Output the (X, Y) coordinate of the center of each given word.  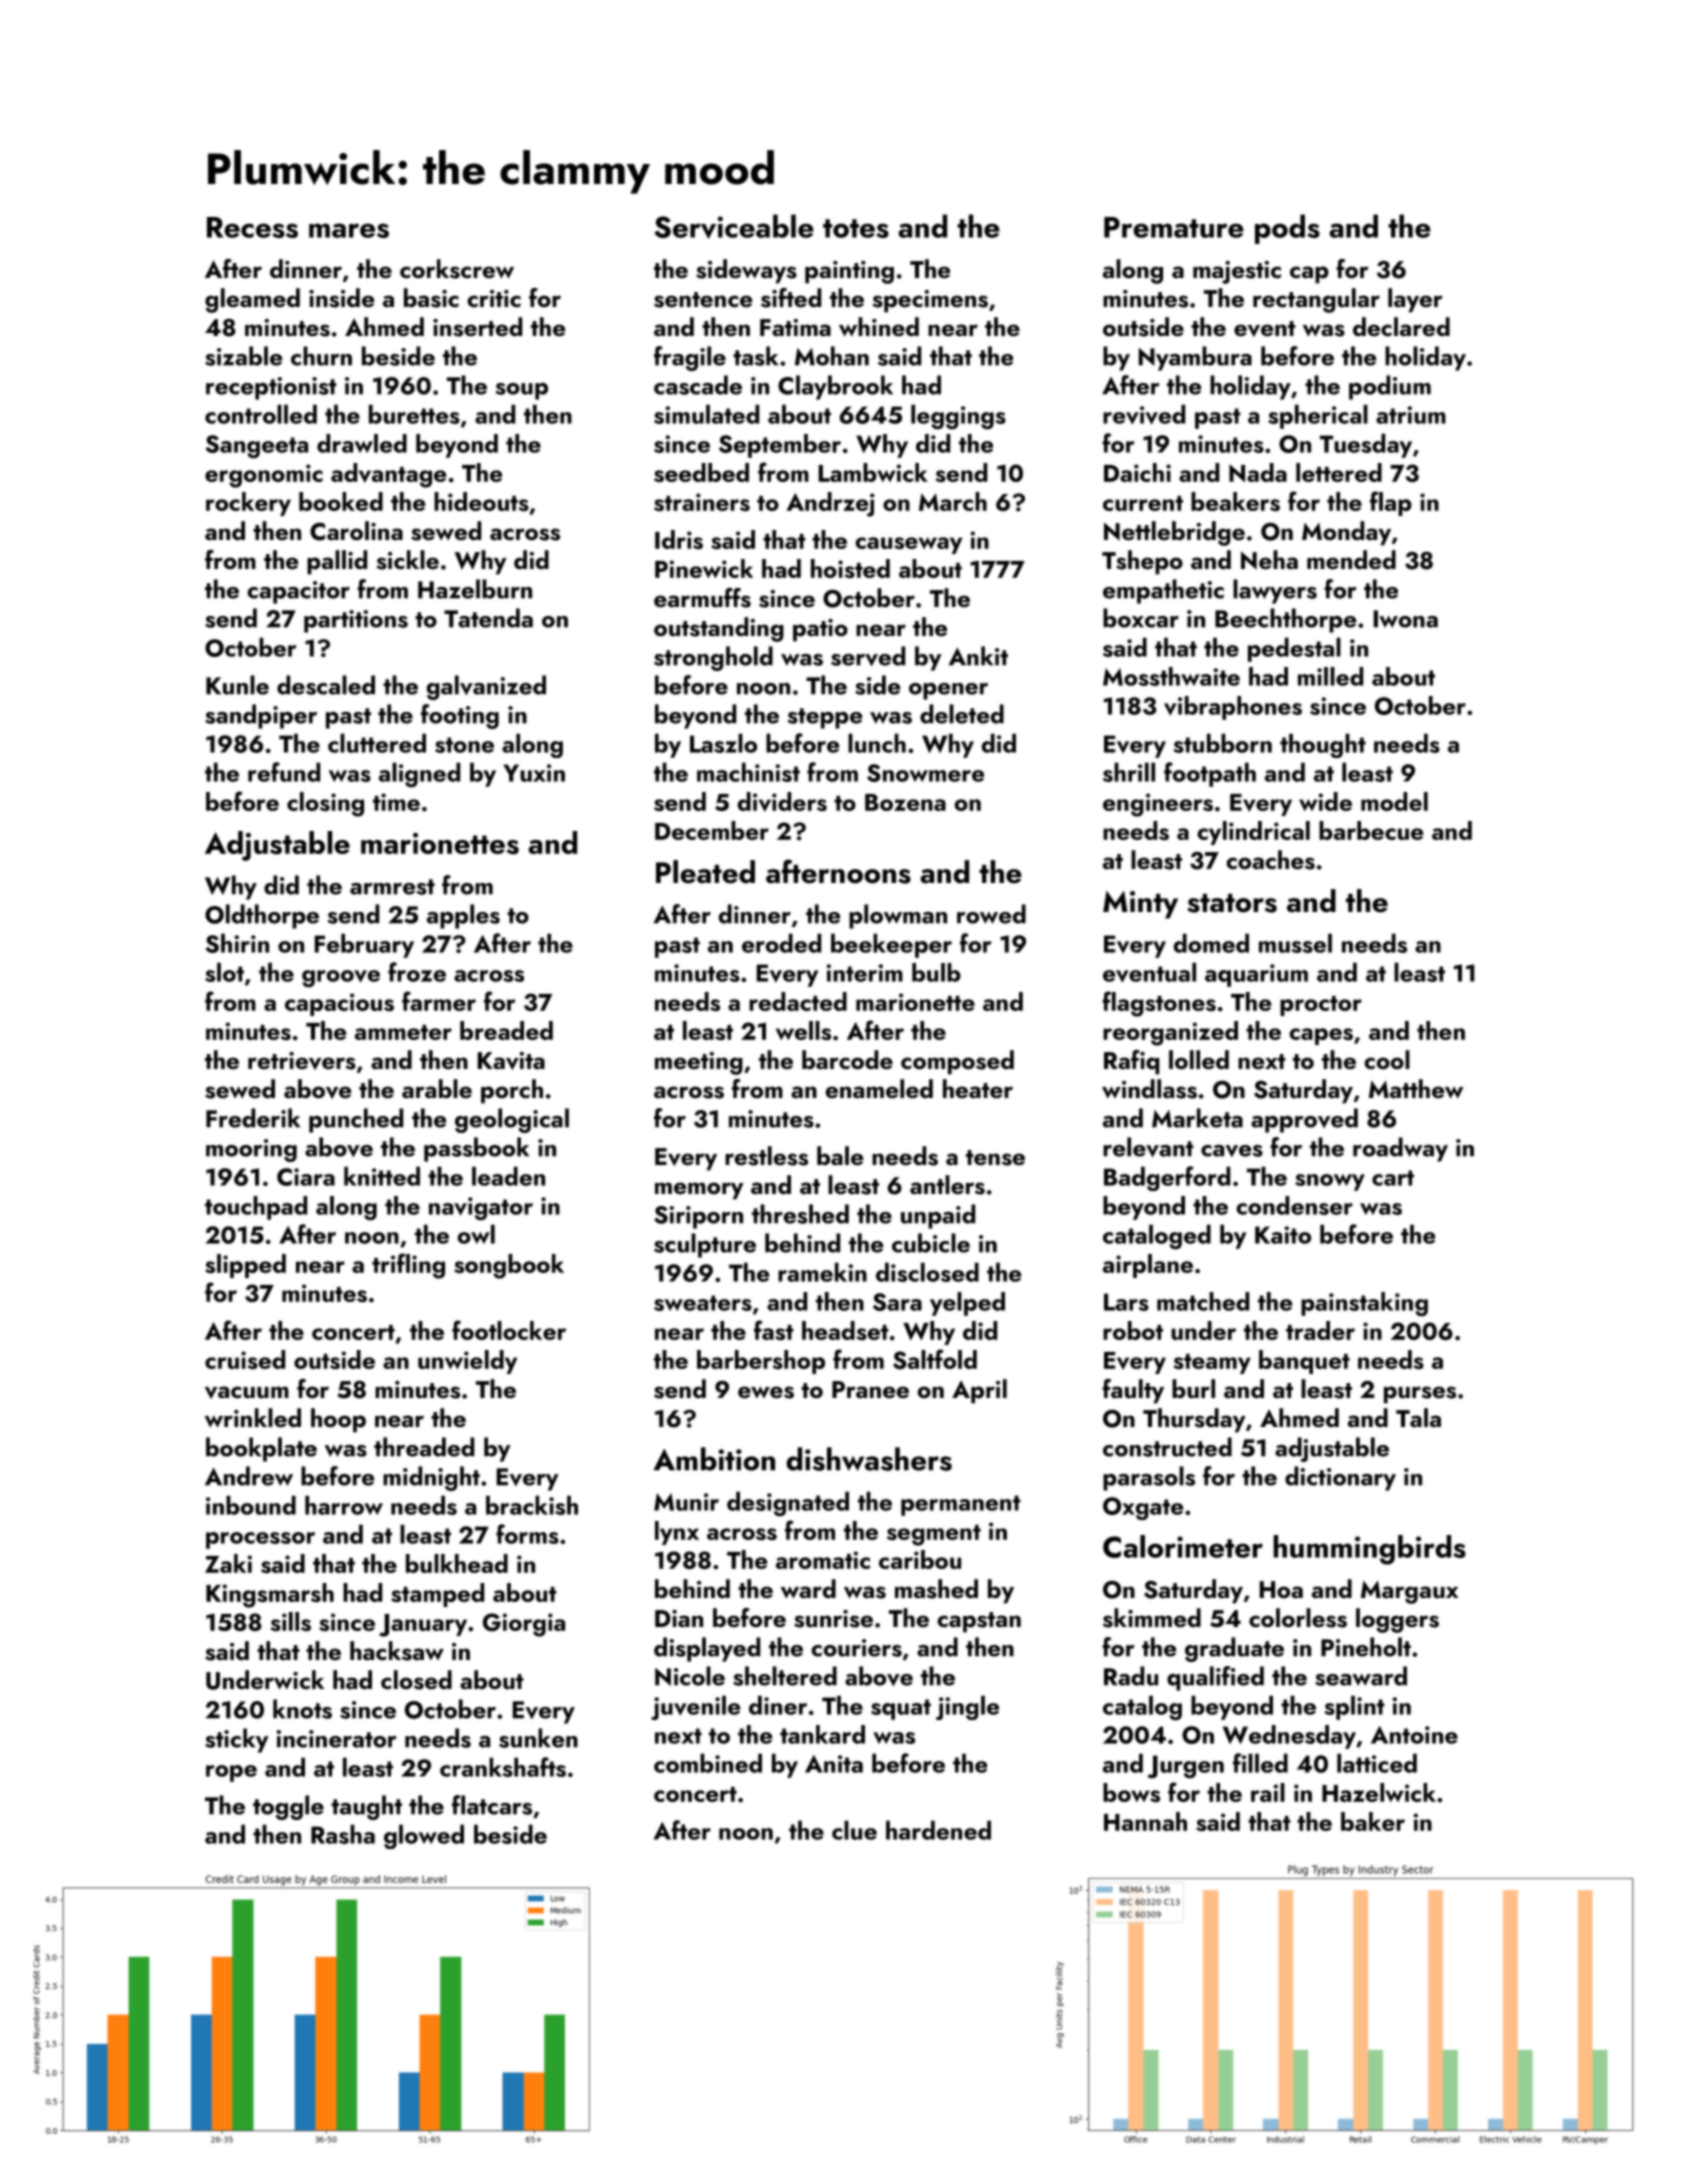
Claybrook (835, 387)
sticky (237, 1740)
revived (1144, 414)
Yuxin (534, 773)
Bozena (905, 802)
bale (840, 1155)
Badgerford (1167, 1178)
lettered (1339, 472)
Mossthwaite (1171, 676)
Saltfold (935, 1359)
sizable (243, 356)
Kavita (511, 1061)
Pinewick (704, 568)
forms (527, 1534)
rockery (248, 504)
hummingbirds (1369, 1550)
